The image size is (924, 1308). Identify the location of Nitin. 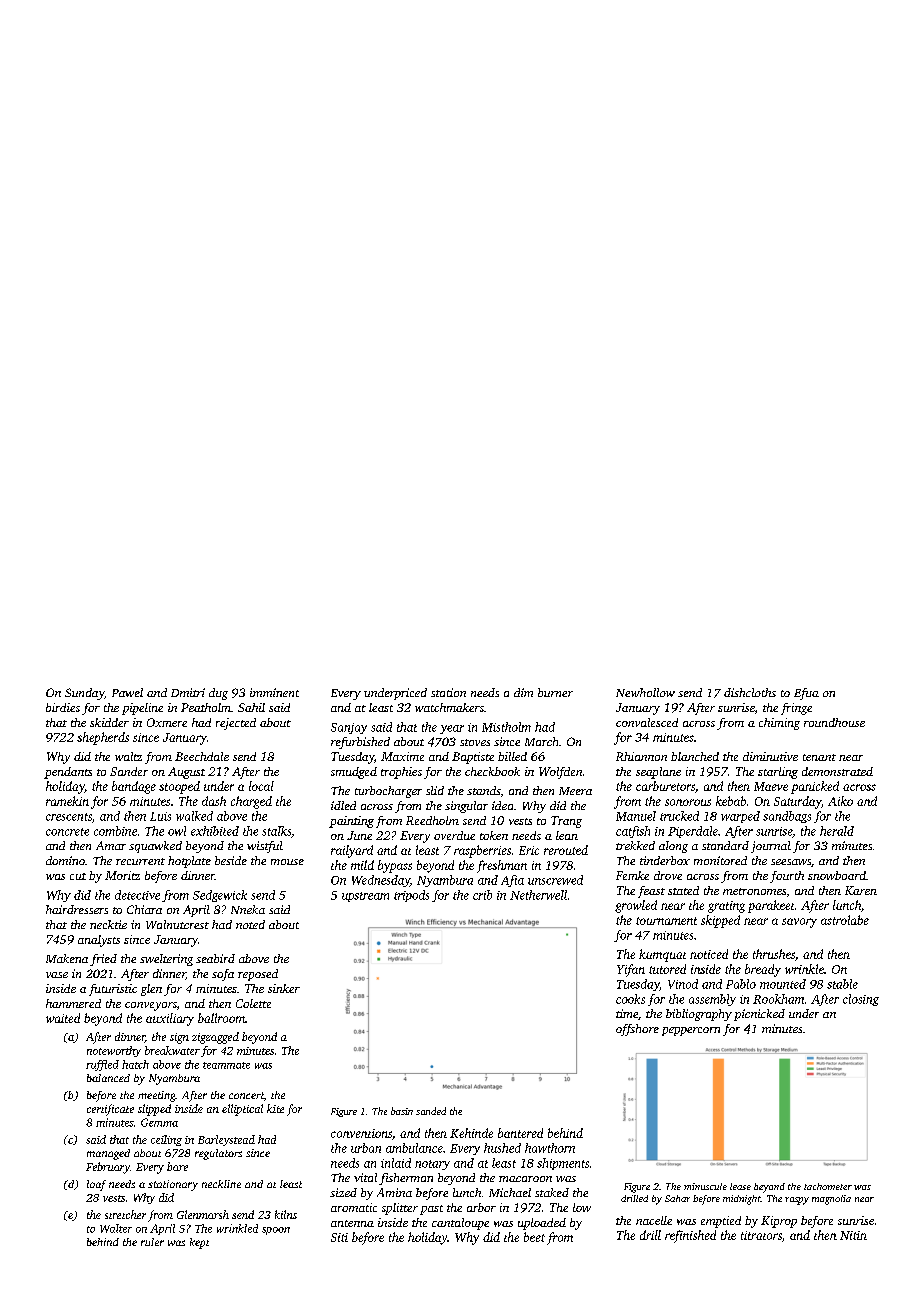
(853, 1235).
